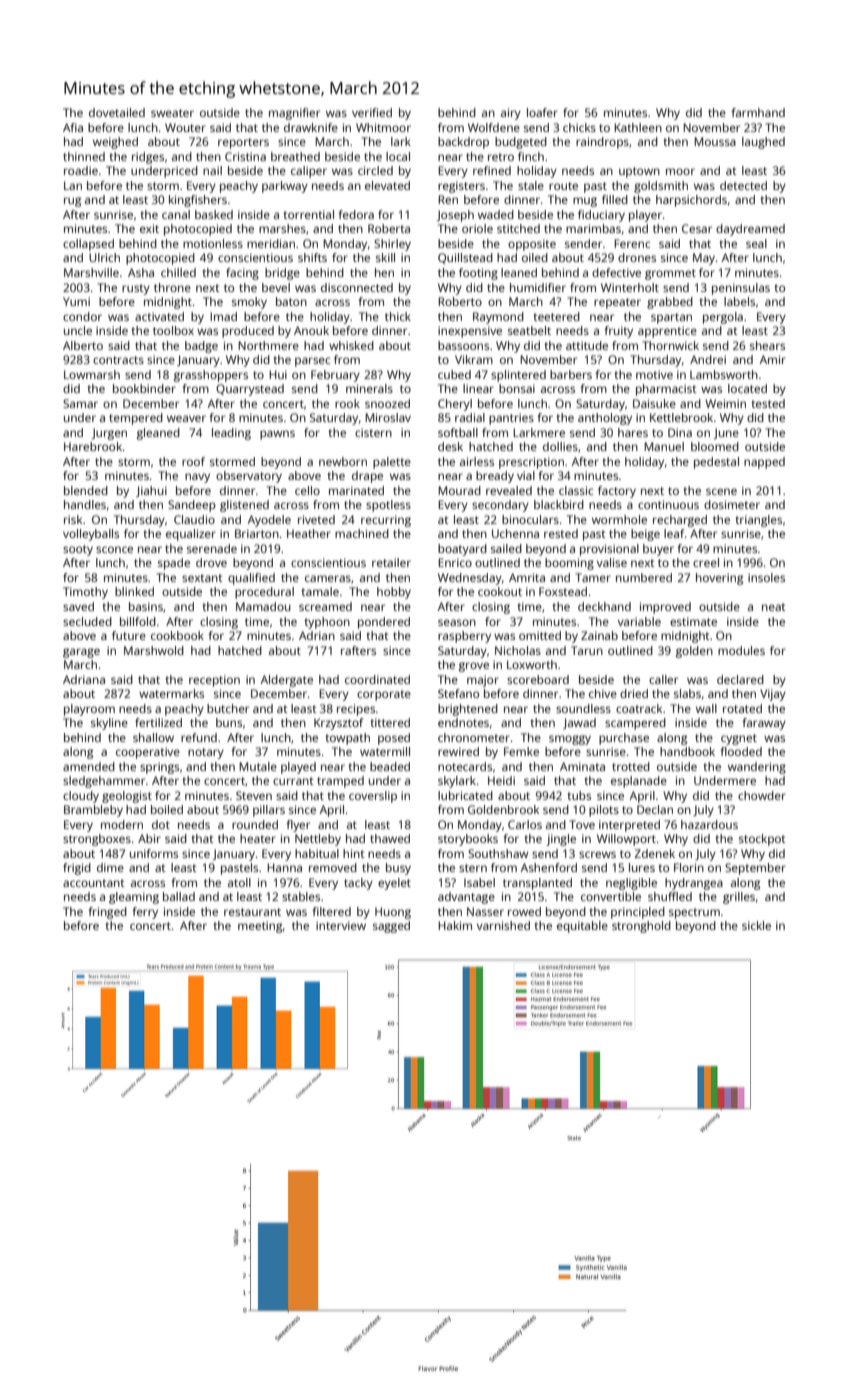 Image resolution: width=849 pixels, height=1400 pixels. I want to click on parkway, so click(285, 187).
